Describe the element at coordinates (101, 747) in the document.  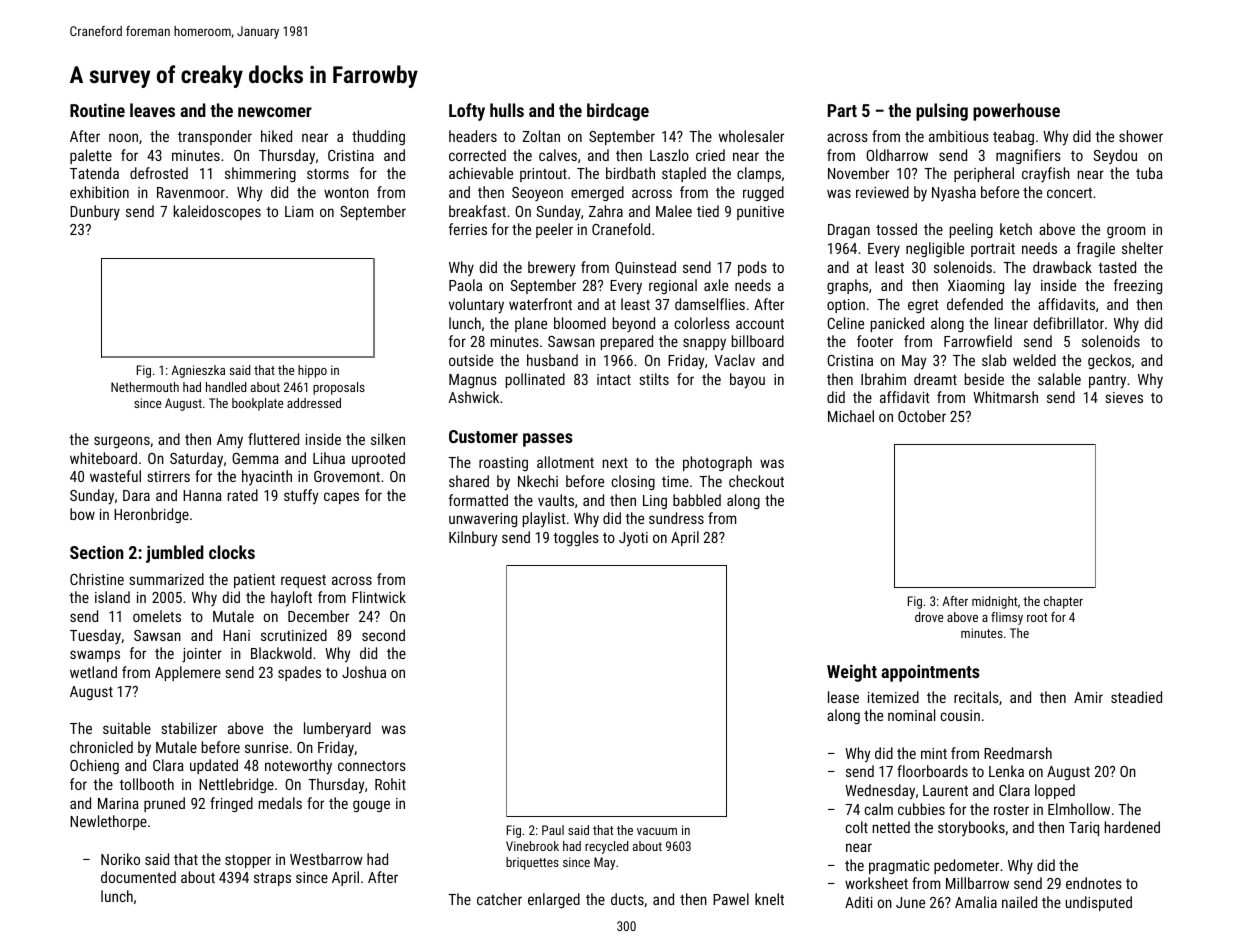
I see `chronicled` at that location.
